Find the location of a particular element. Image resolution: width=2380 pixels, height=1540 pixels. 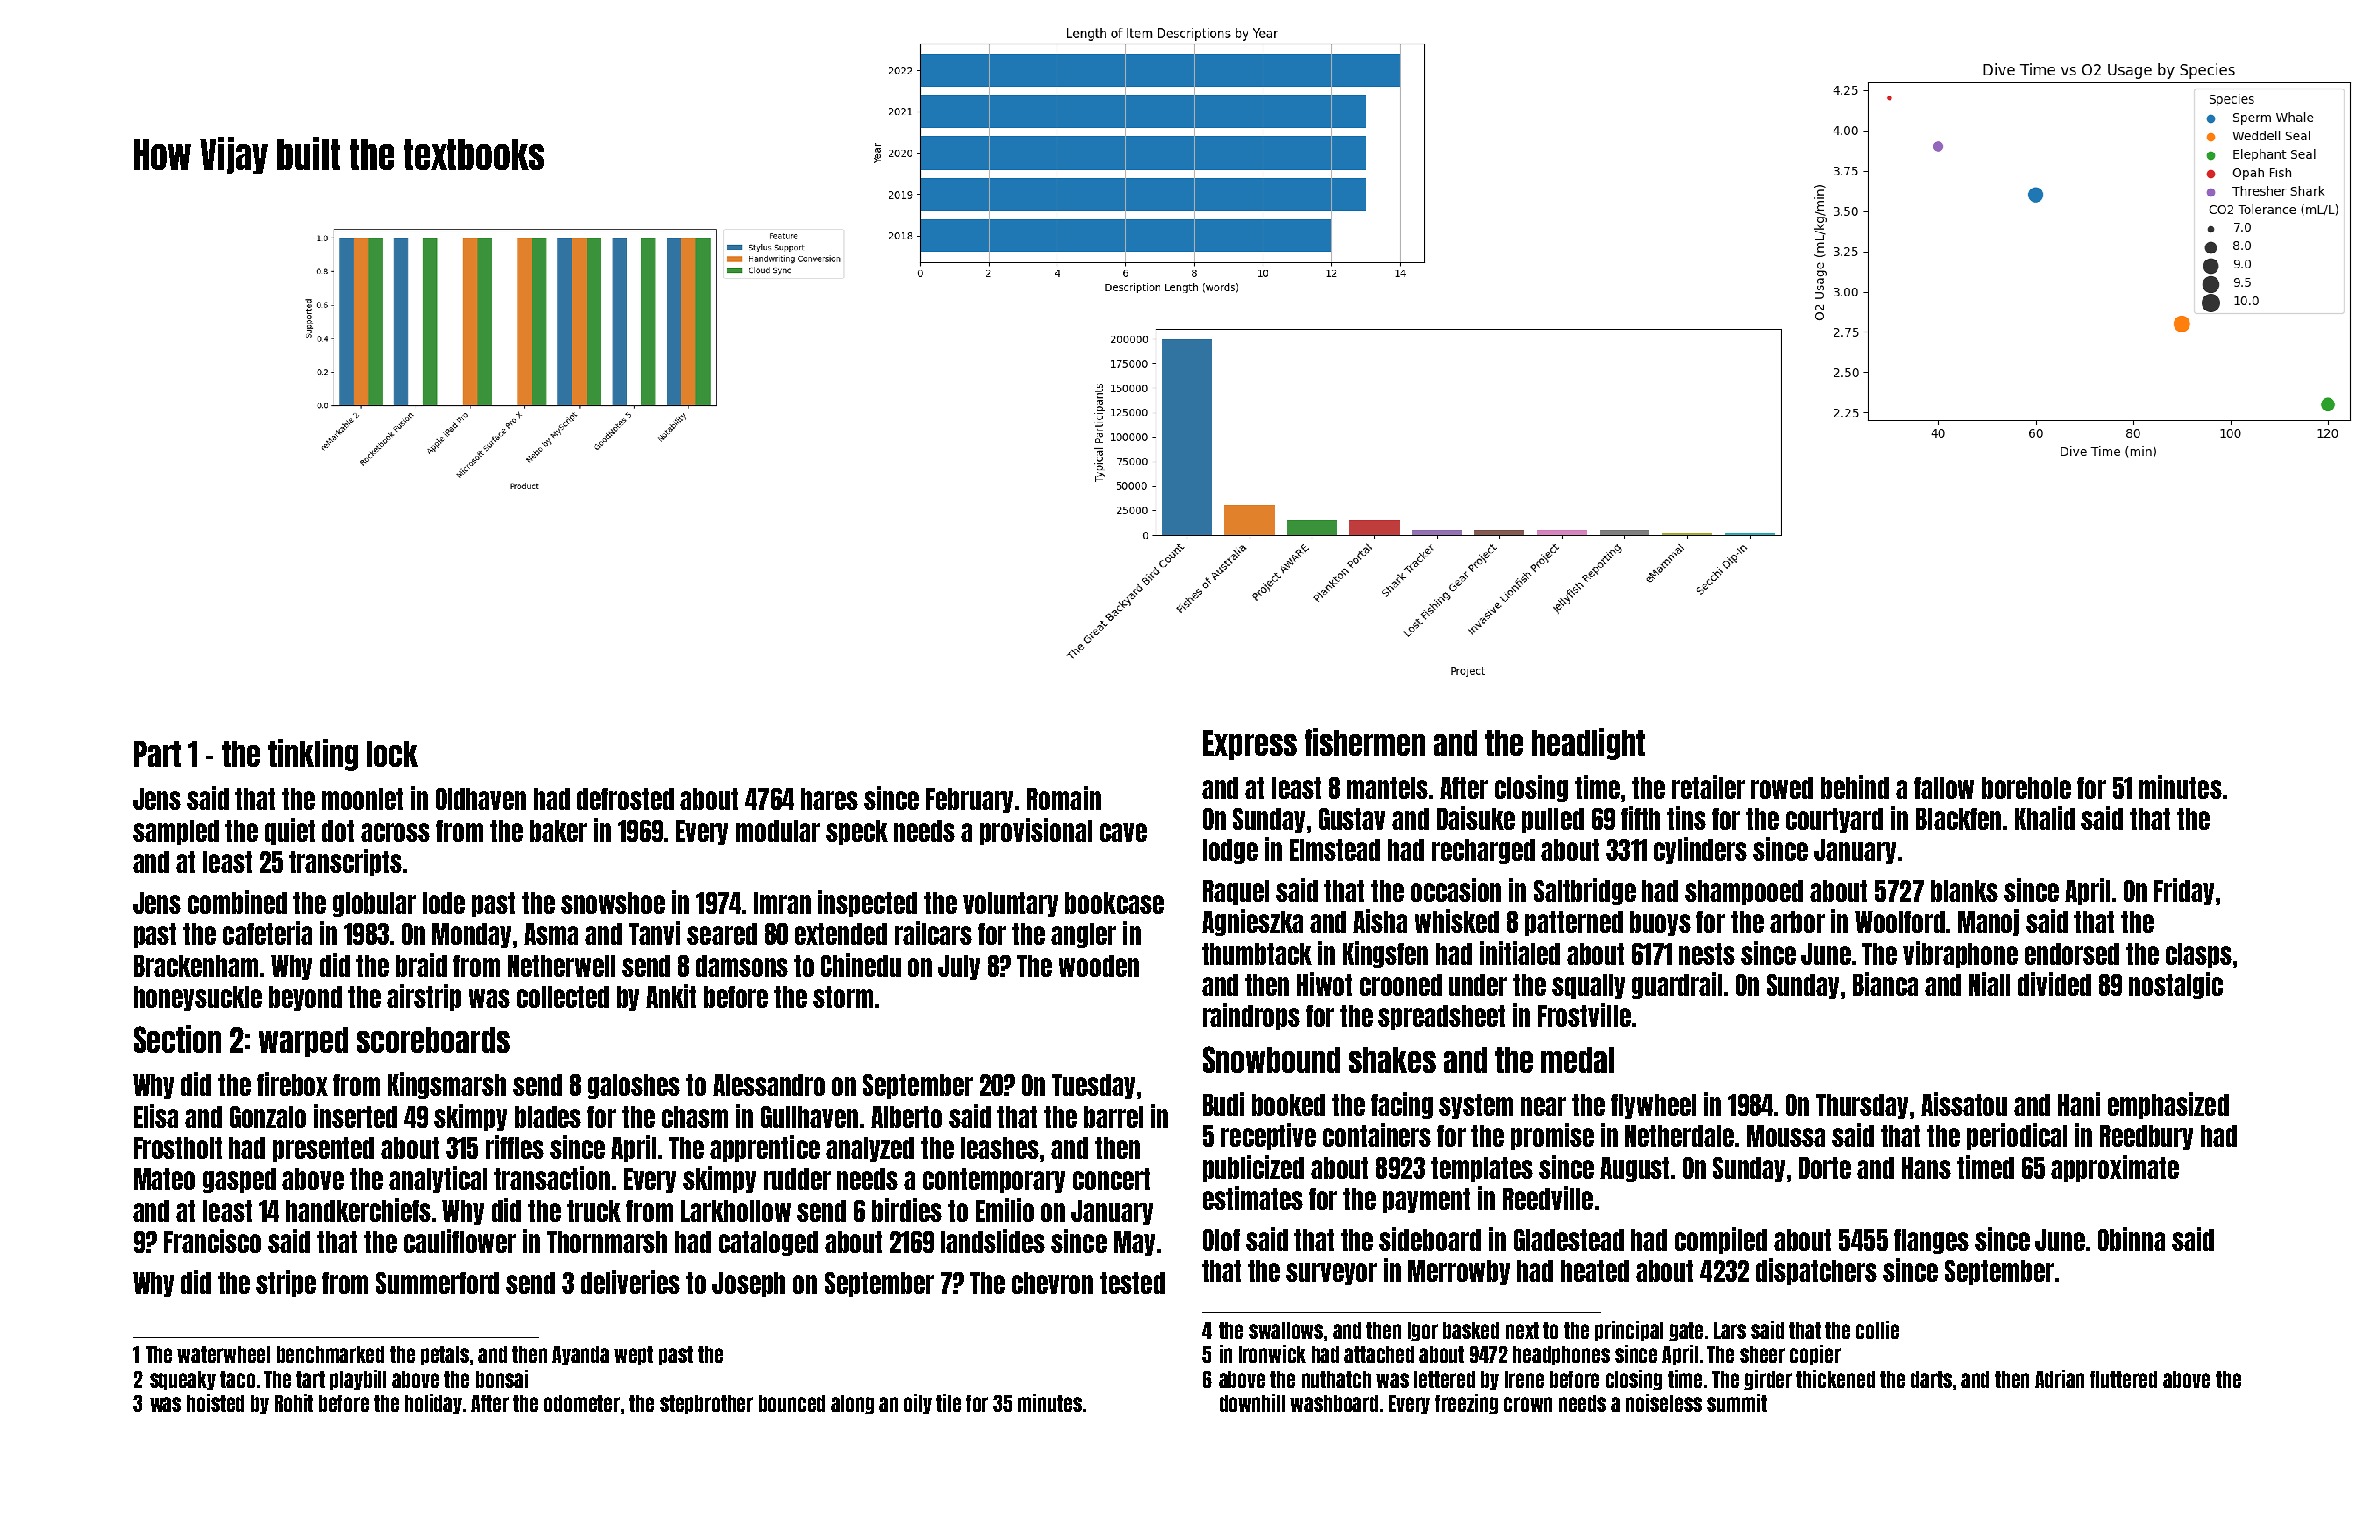

voluntary is located at coordinates (1010, 904).
